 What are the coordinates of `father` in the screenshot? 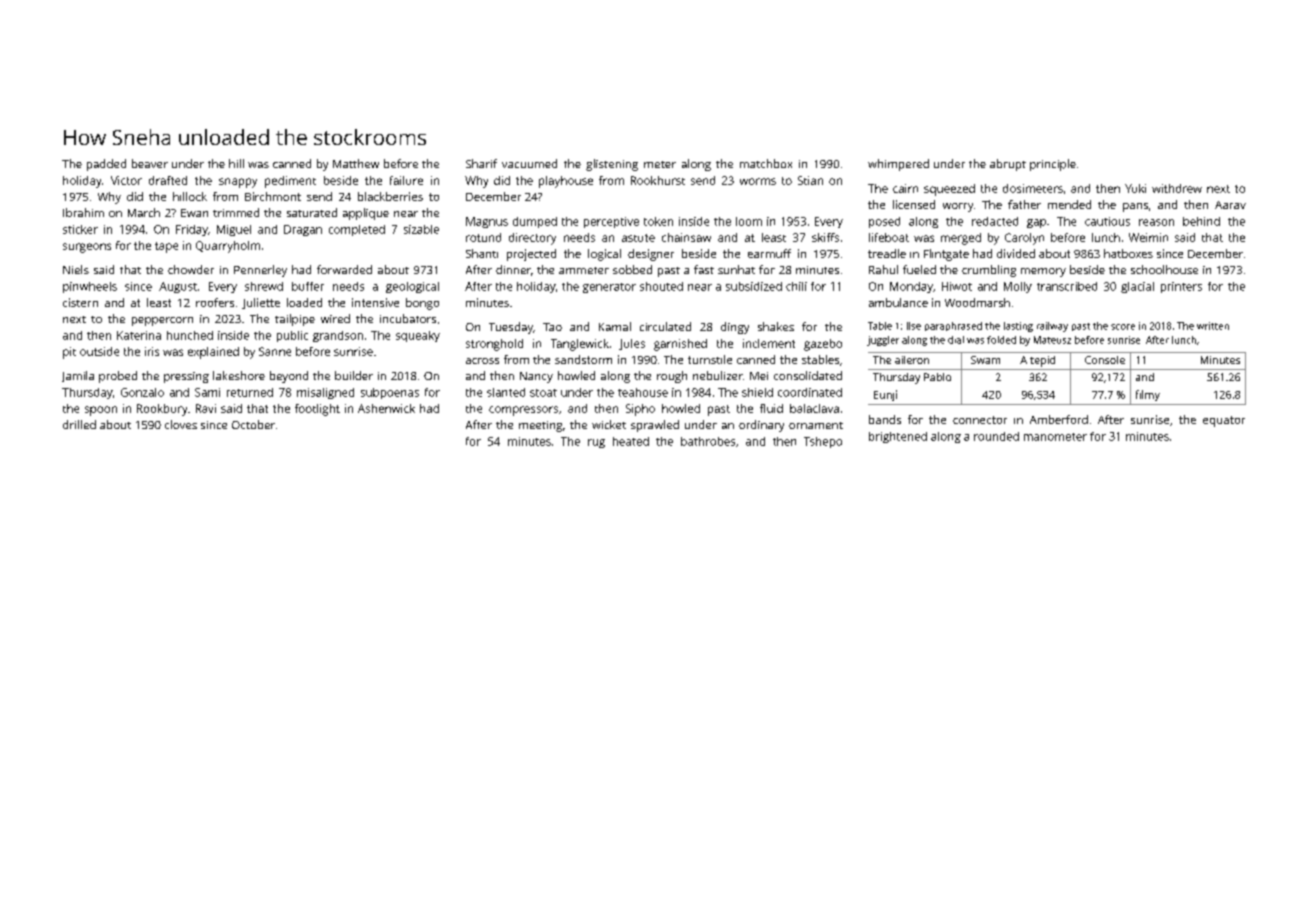 It's located at (1024, 204).
